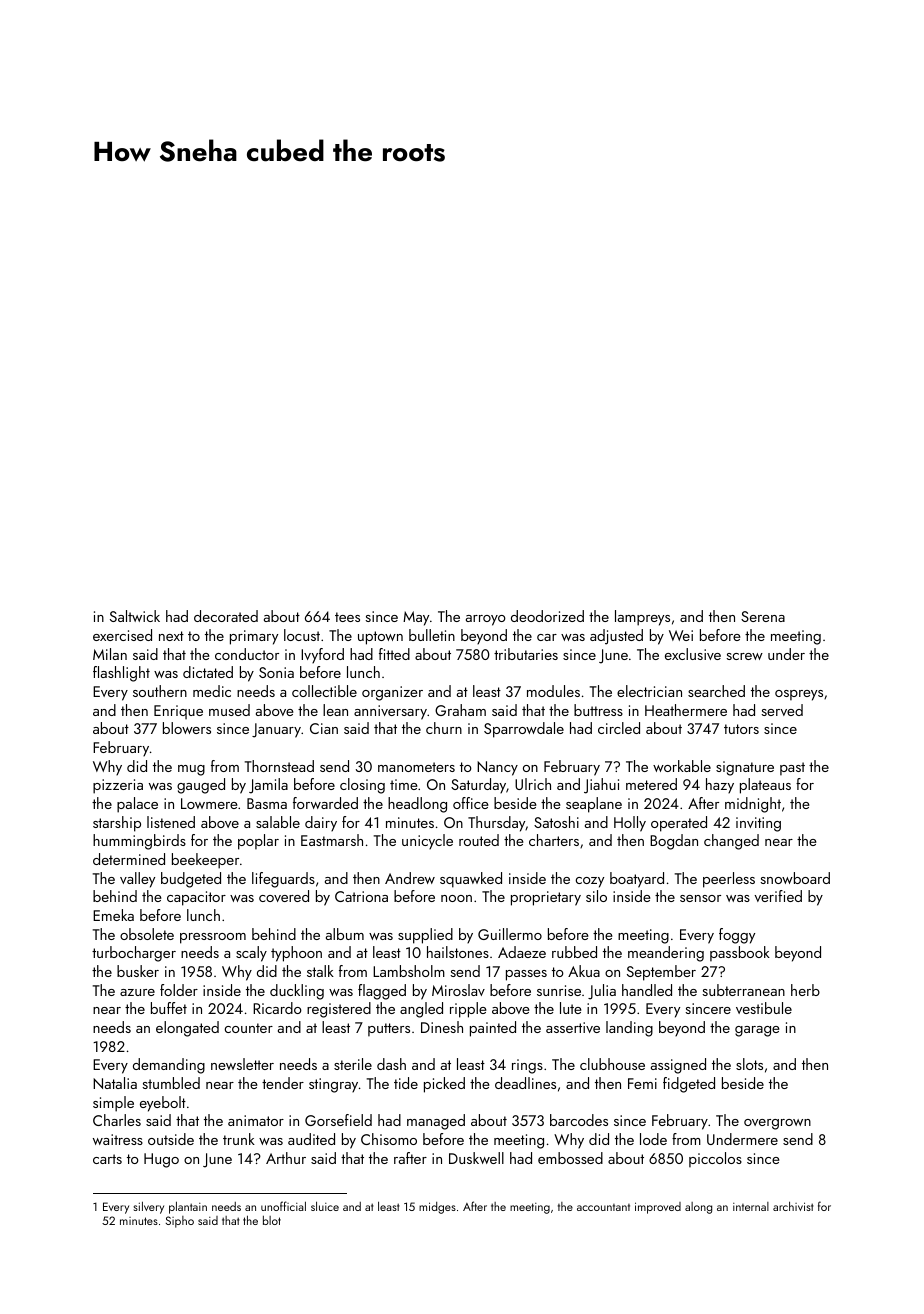 The height and width of the screenshot is (1314, 924). Describe the element at coordinates (630, 824) in the screenshot. I see `Holly` at that location.
